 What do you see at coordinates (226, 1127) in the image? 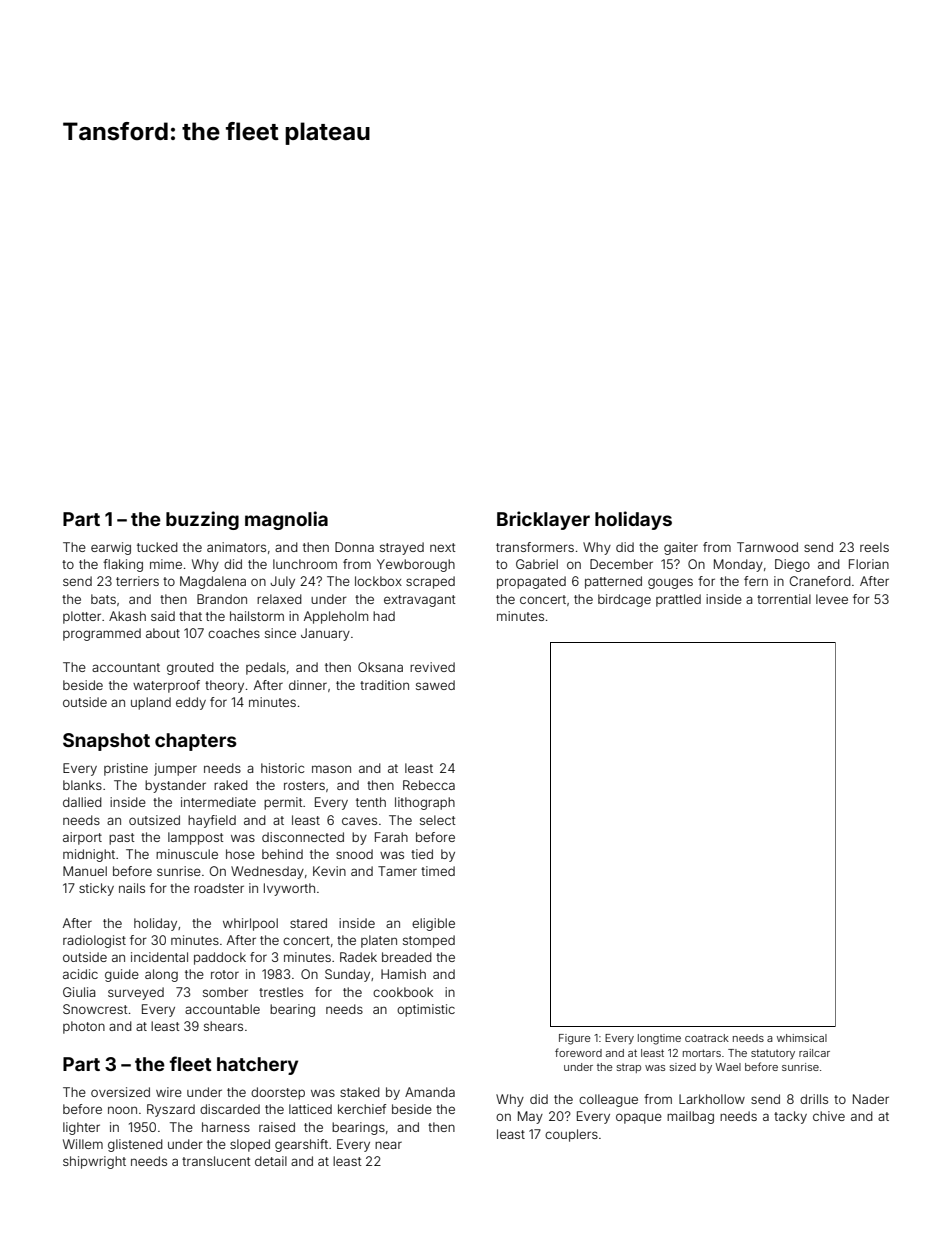
I see `harness` at bounding box center [226, 1127].
